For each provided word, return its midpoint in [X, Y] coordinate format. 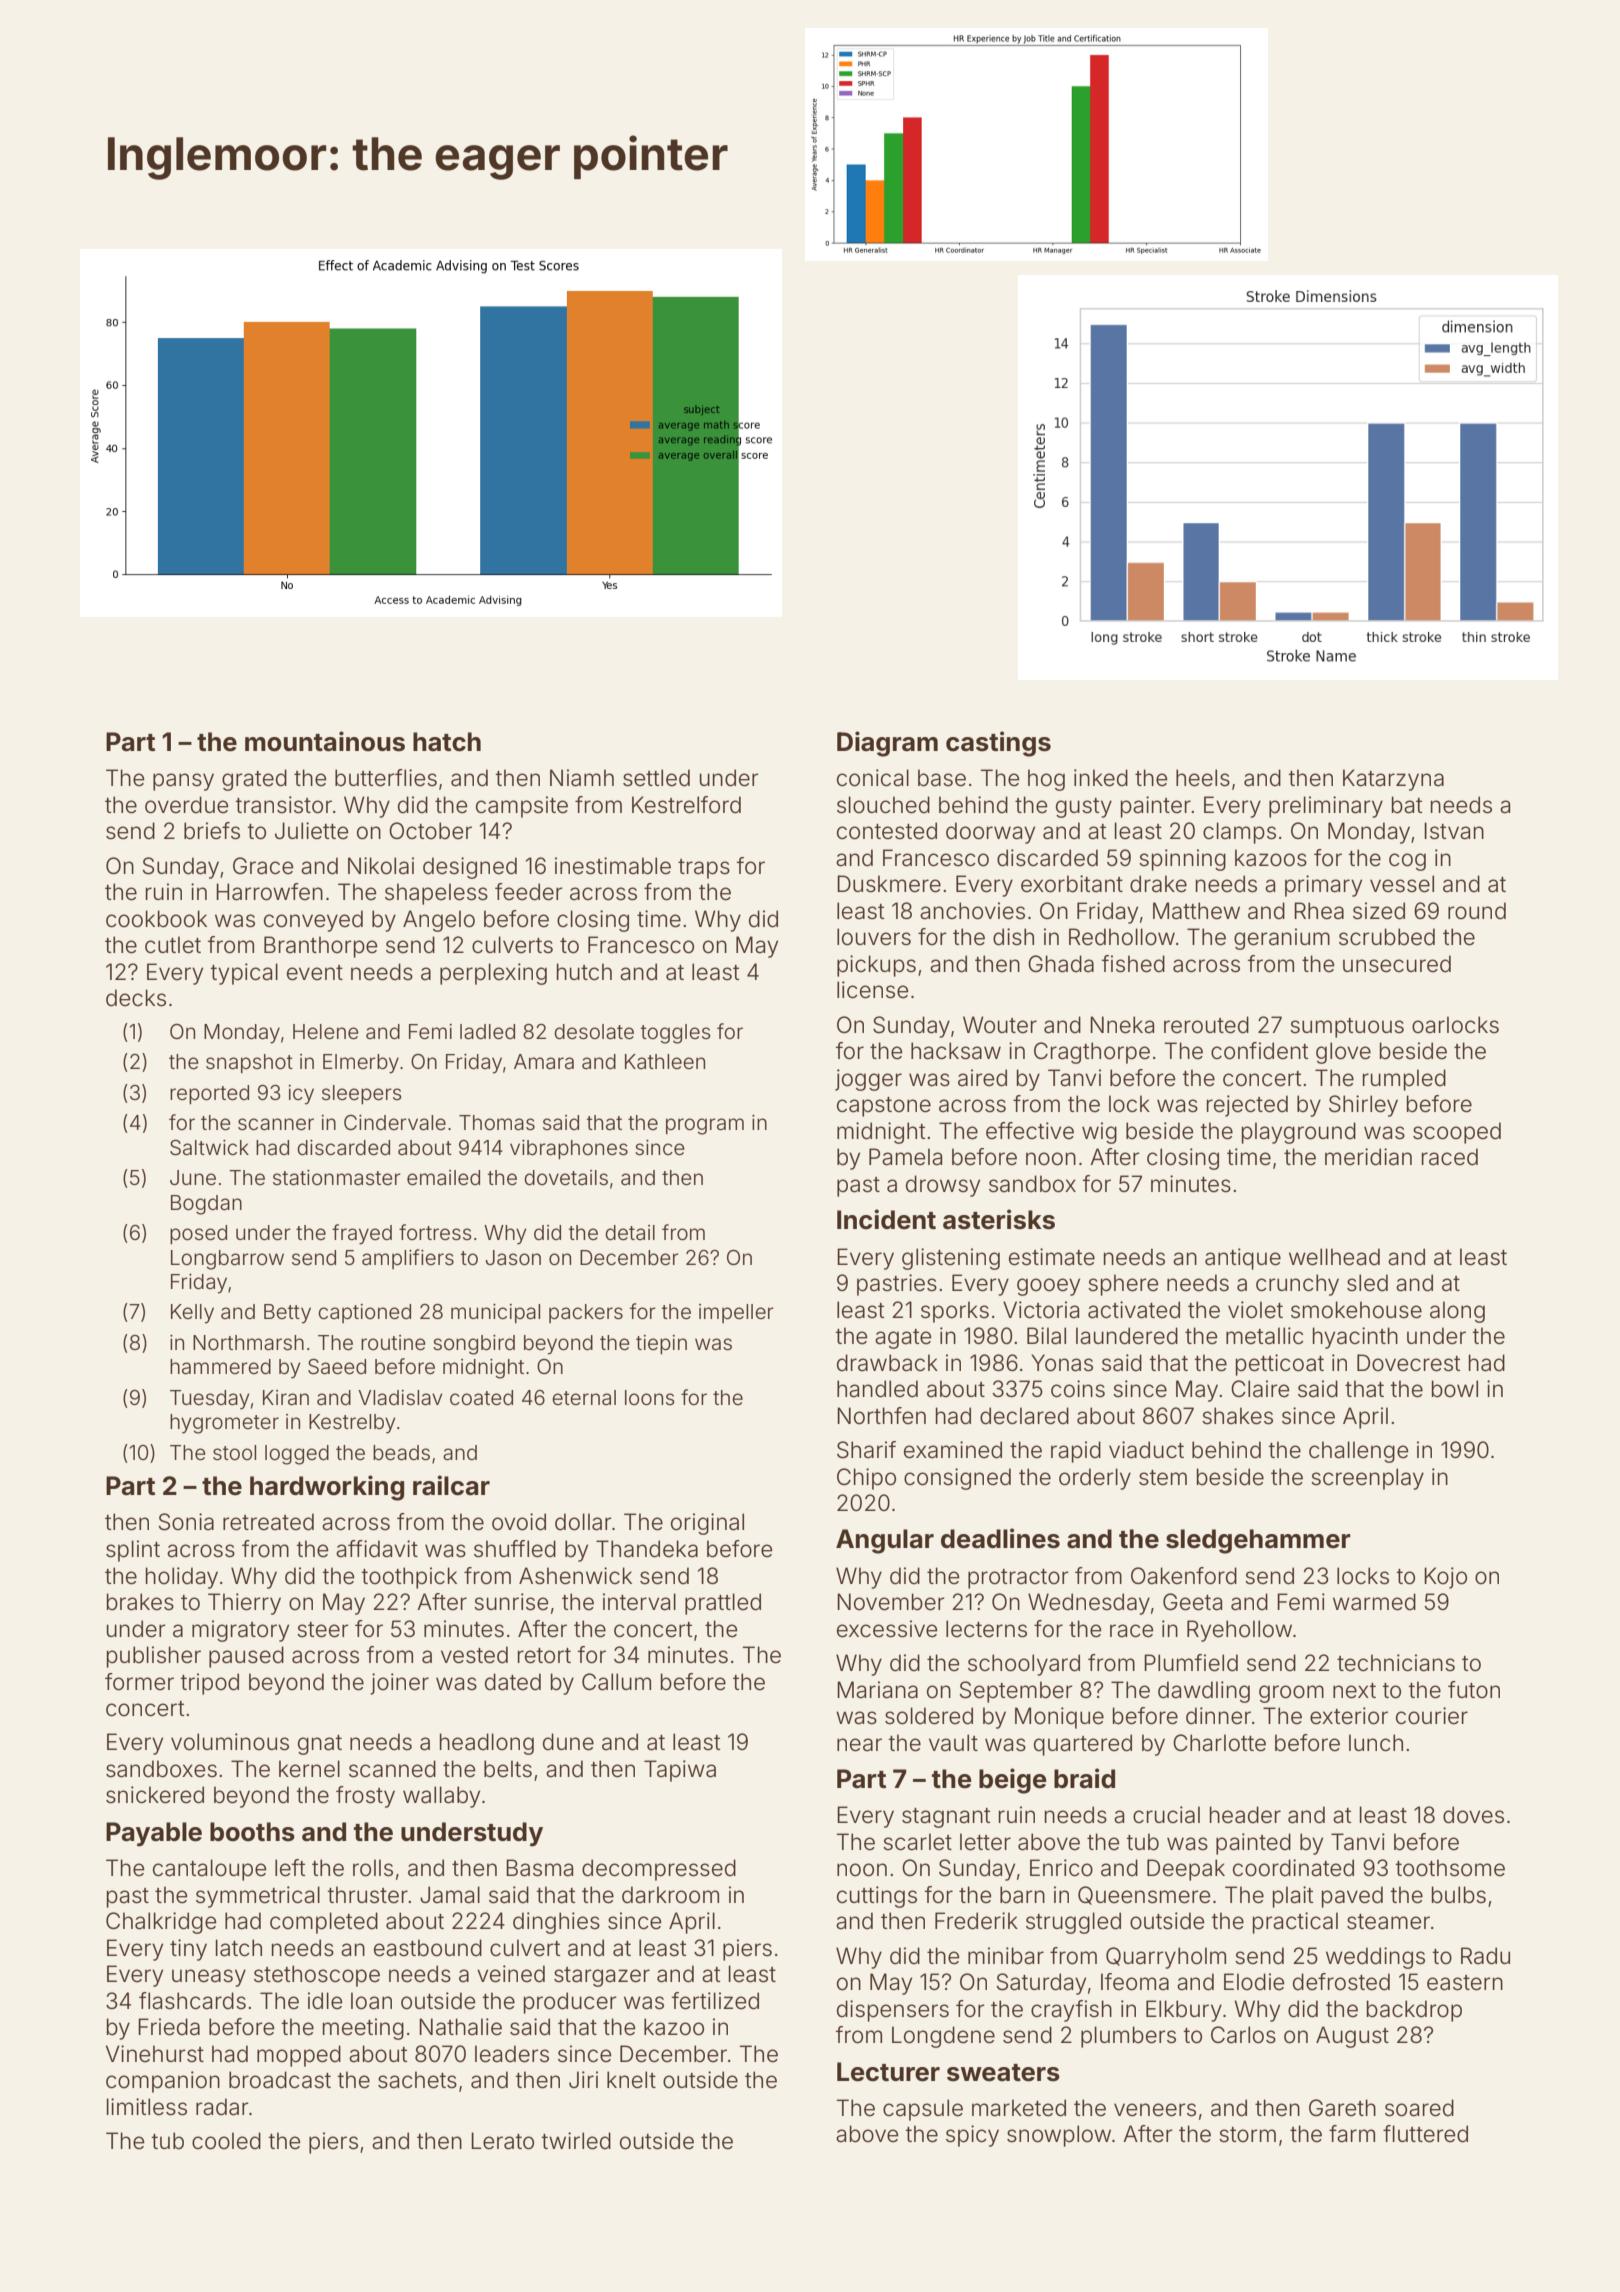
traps [704, 869]
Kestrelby [352, 1424]
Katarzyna [1393, 780]
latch [239, 1948]
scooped [1457, 1133]
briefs [212, 831]
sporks [955, 1312]
